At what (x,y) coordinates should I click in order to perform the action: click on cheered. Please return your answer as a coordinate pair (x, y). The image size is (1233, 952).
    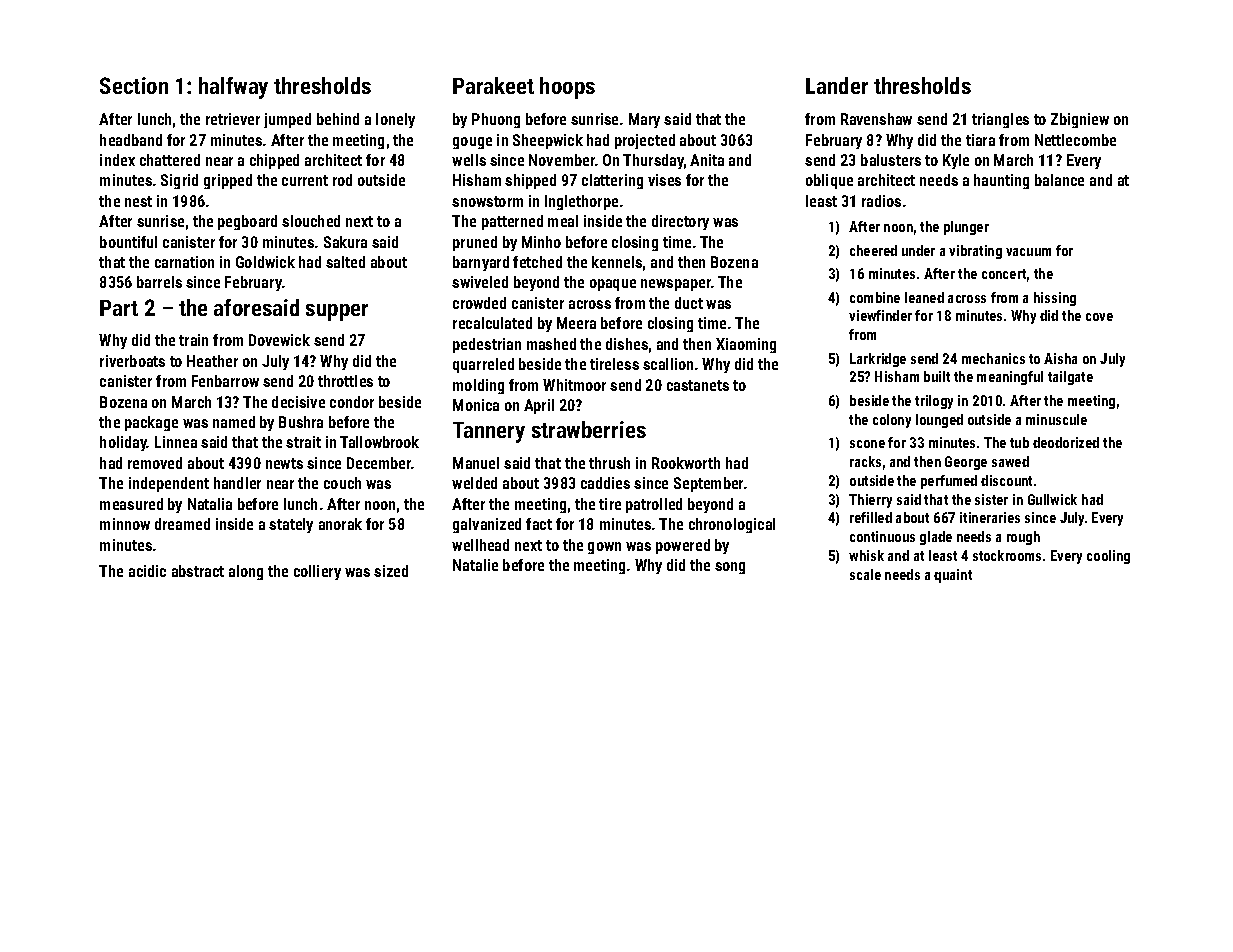
    Looking at the image, I should click on (873, 250).
